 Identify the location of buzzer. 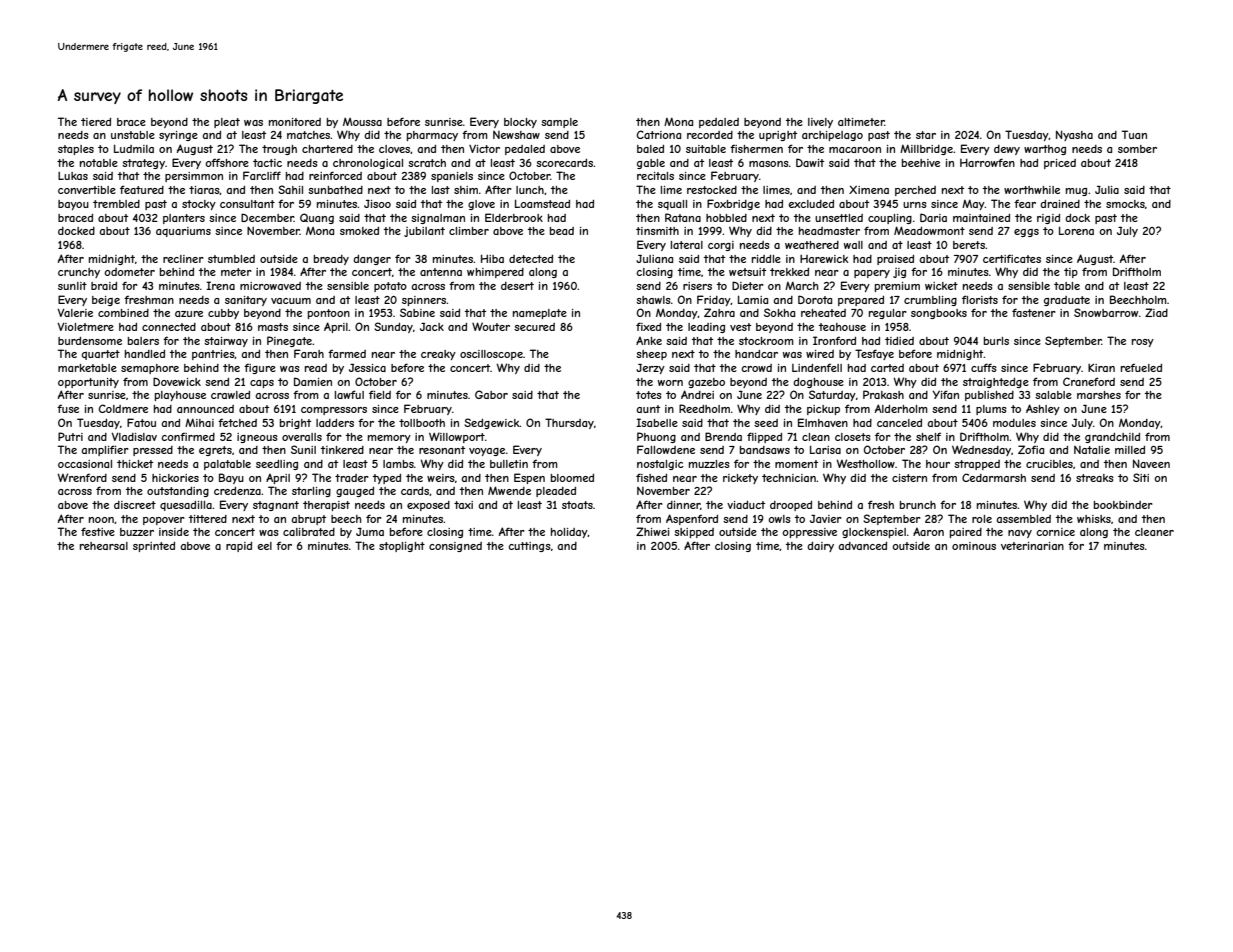
(137, 532).
